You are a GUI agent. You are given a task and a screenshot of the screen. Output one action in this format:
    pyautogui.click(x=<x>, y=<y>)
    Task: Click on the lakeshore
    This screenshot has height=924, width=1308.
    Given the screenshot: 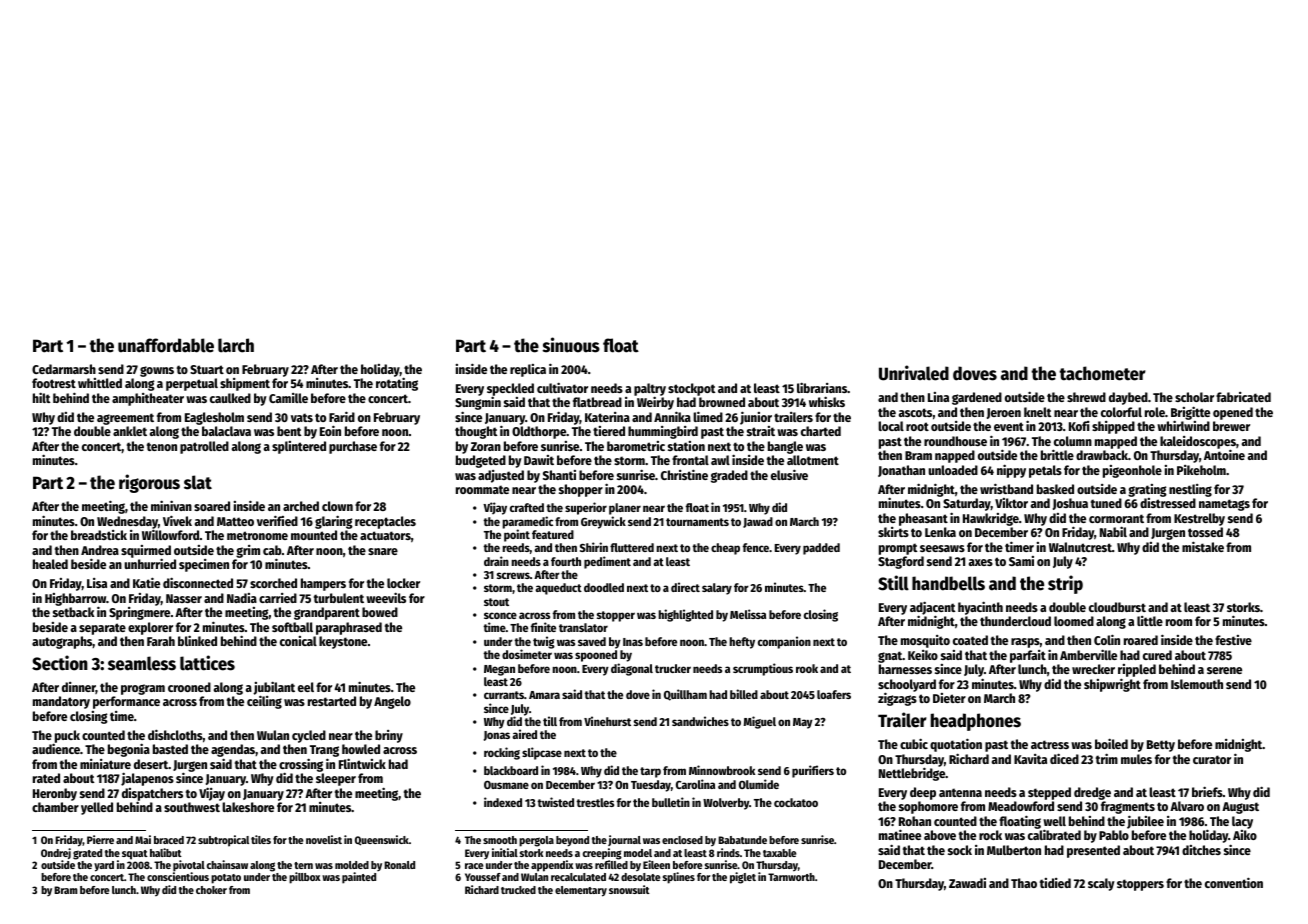 What is the action you would take?
    pyautogui.click(x=248, y=807)
